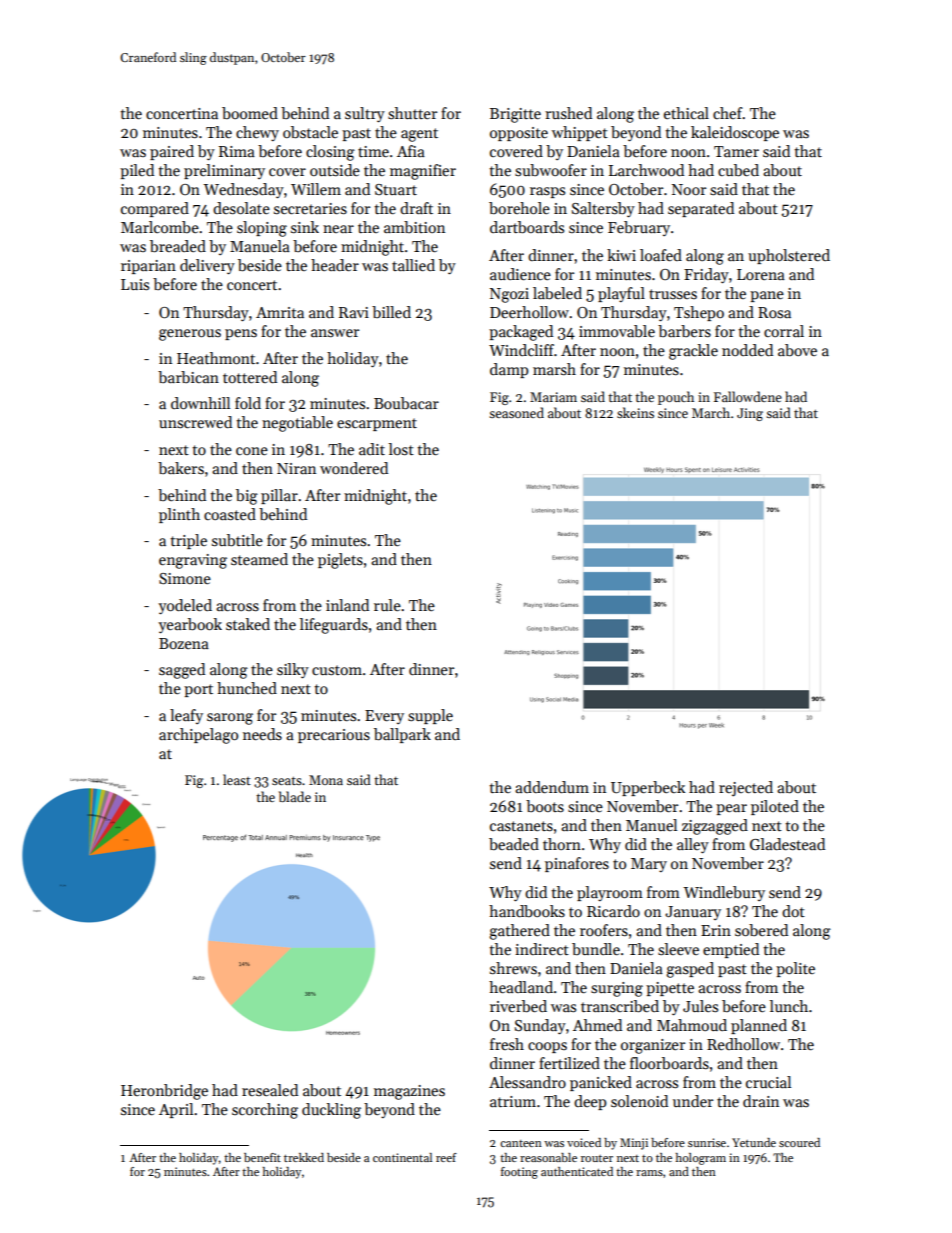 The height and width of the screenshot is (1233, 952). Describe the element at coordinates (280, 312) in the screenshot. I see `Amrita` at that location.
